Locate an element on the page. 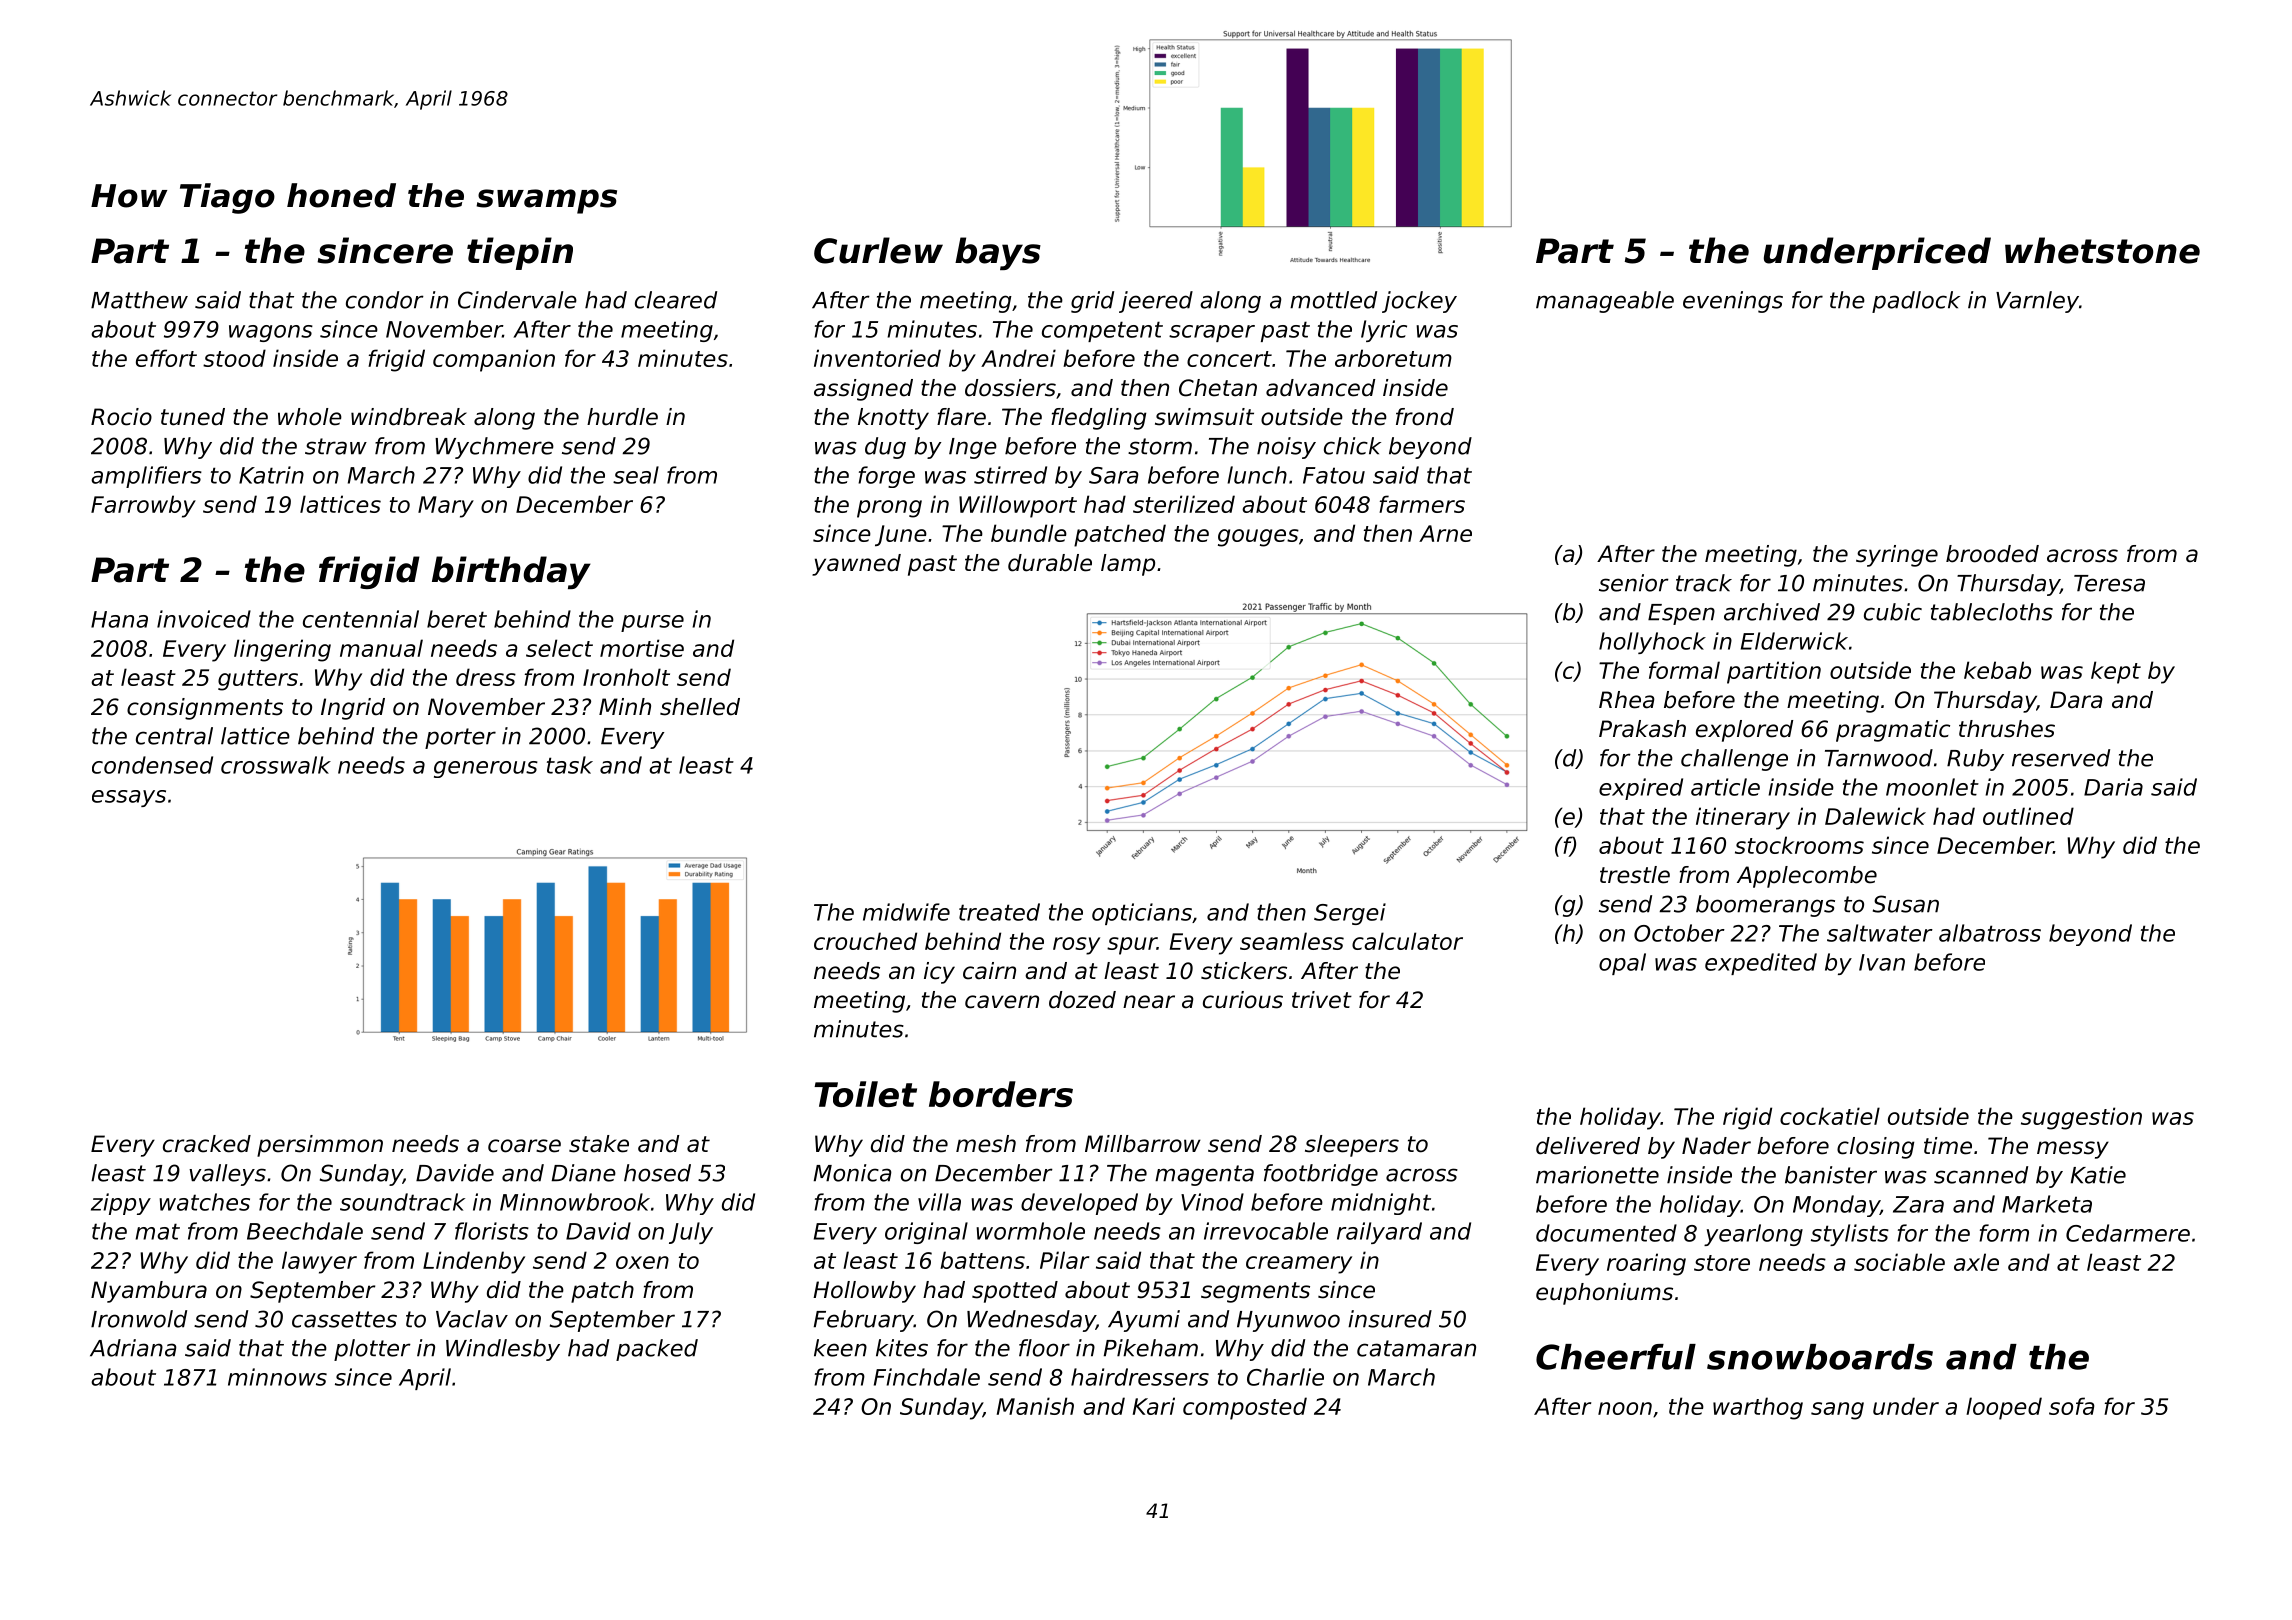  opticians is located at coordinates (1142, 914).
